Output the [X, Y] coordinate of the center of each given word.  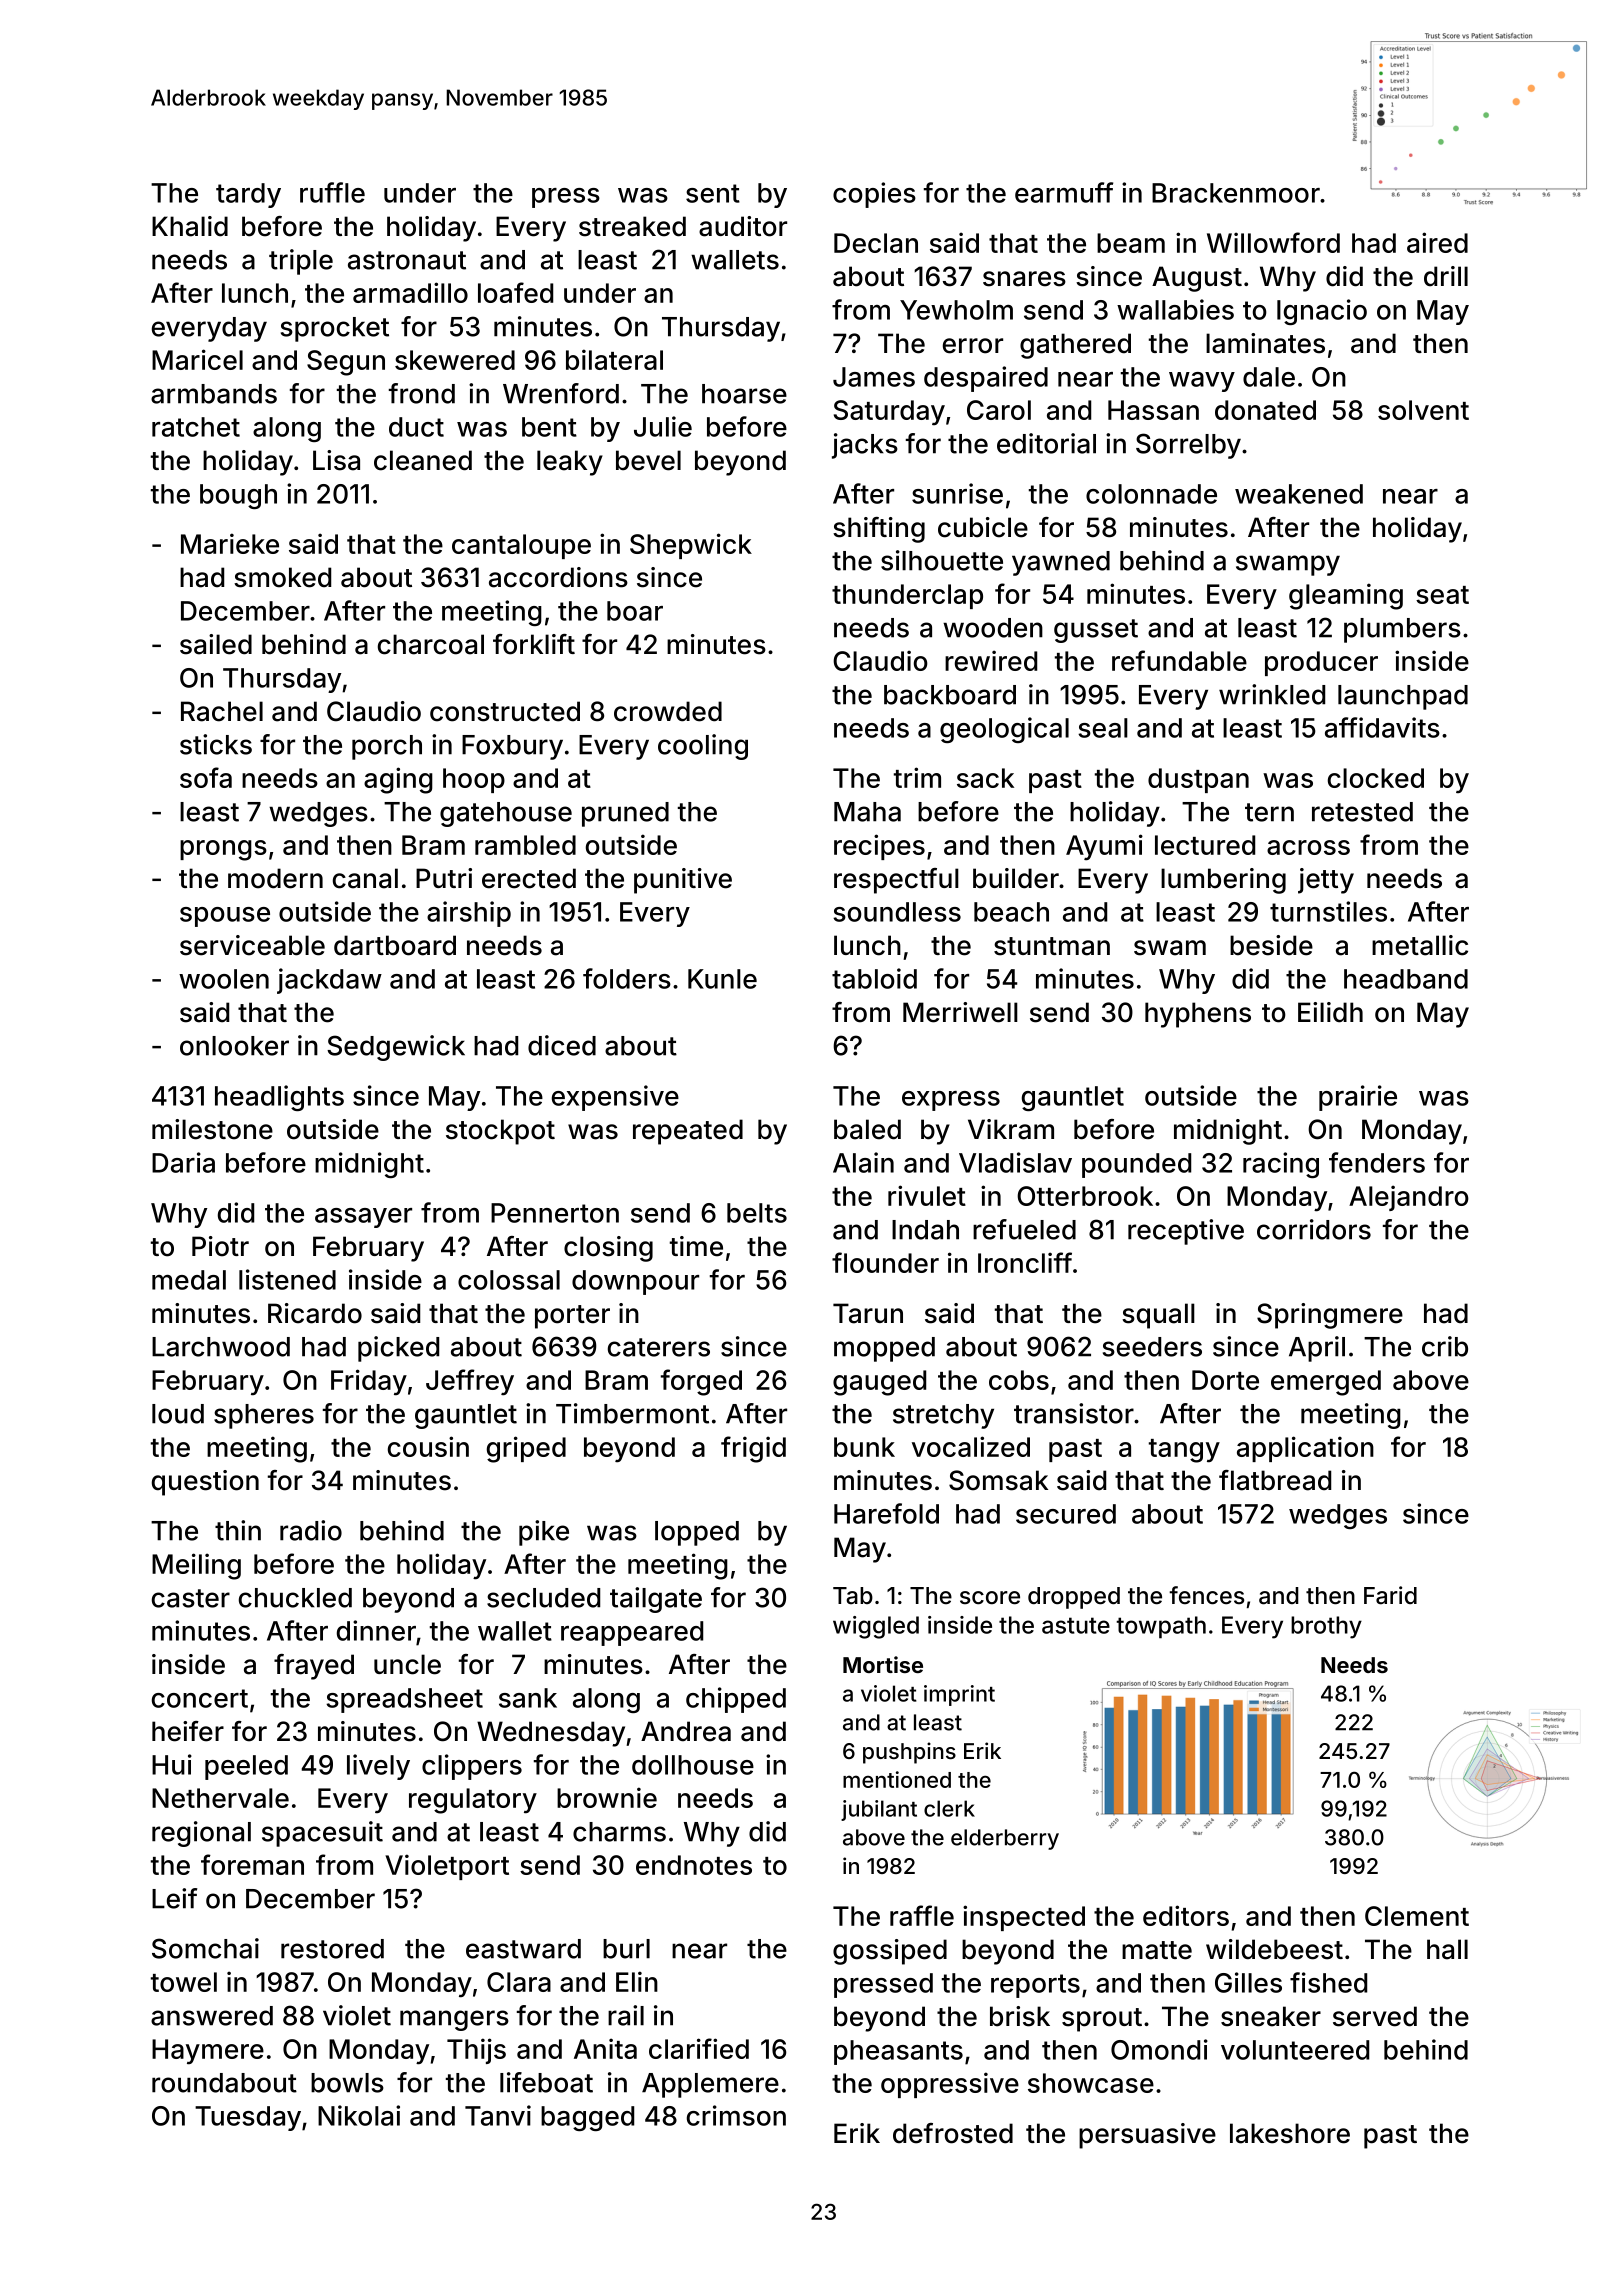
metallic [1420, 945]
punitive [683, 881]
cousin [428, 1446]
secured [1066, 1514]
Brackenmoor [1236, 193]
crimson [736, 2115]
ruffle [332, 192]
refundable [1179, 660]
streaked [632, 226]
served [1375, 2016]
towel [184, 1982]
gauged [879, 1383]
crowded [668, 711]
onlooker [234, 1046]
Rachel [222, 711]
